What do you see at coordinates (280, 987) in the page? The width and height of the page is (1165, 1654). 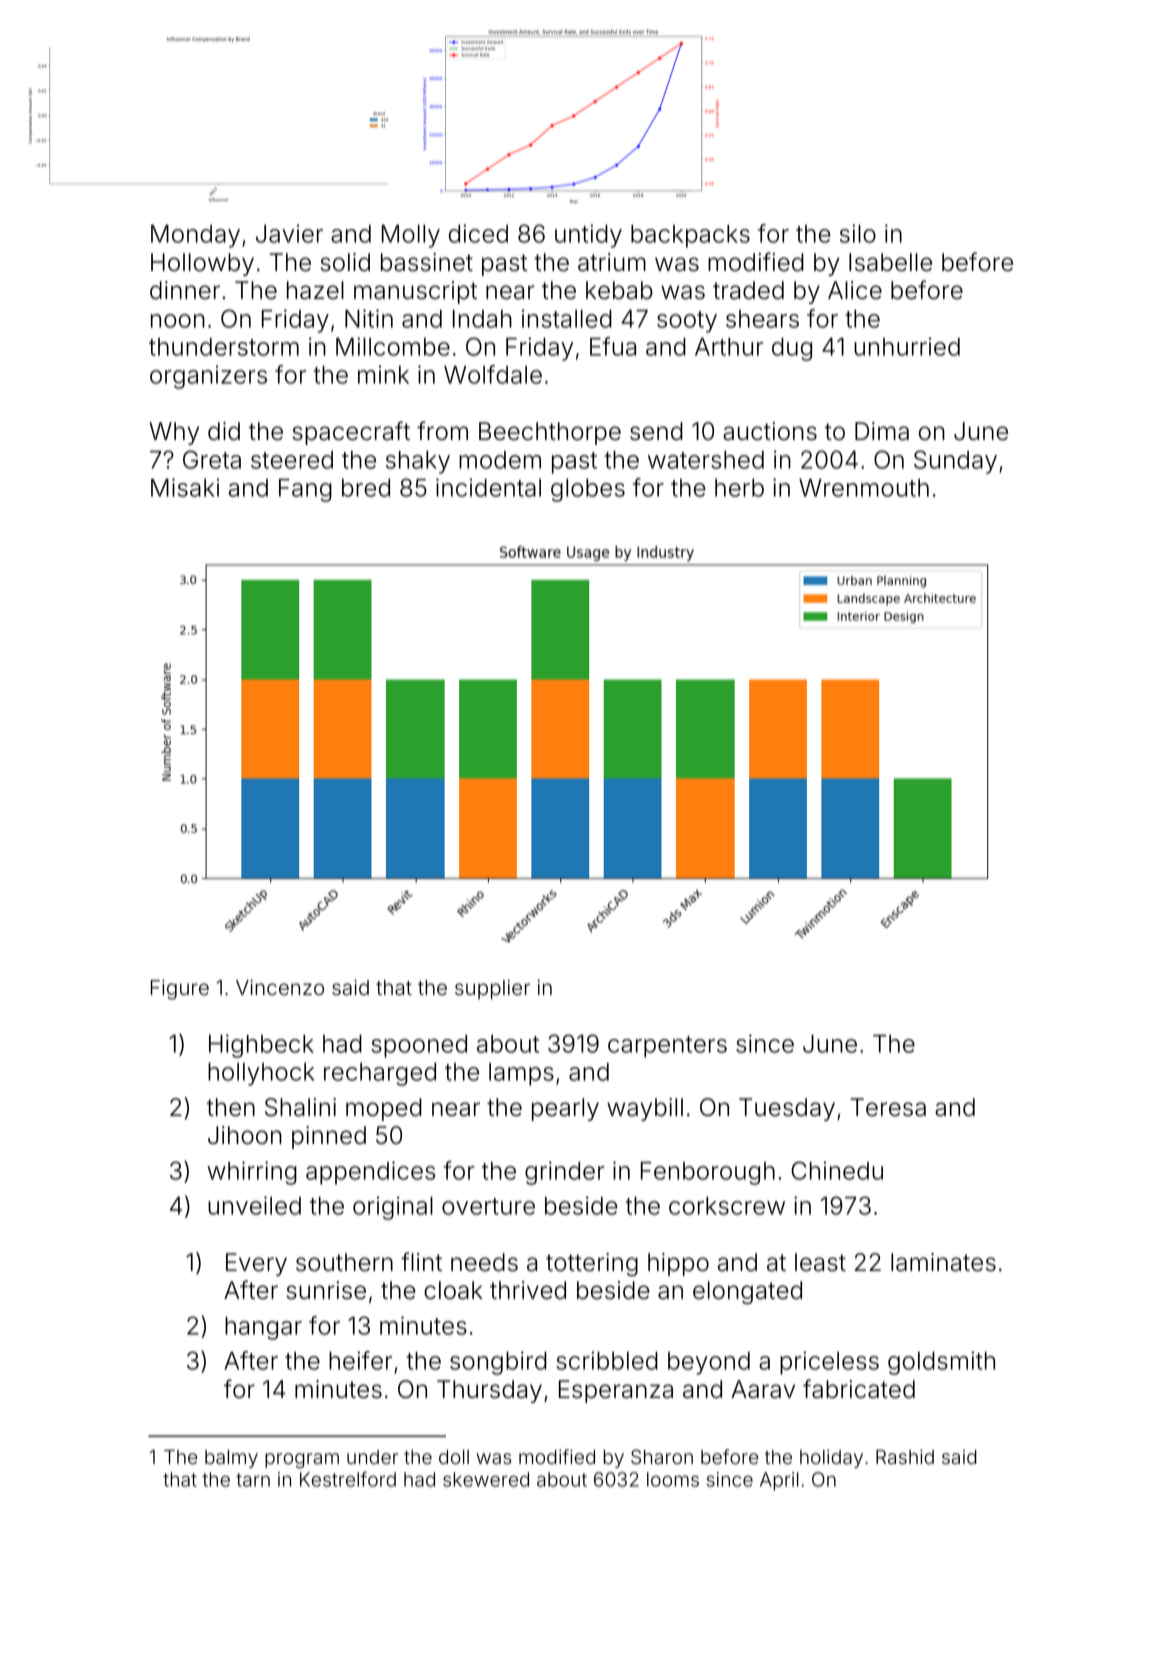 I see `Vincenzo` at bounding box center [280, 987].
